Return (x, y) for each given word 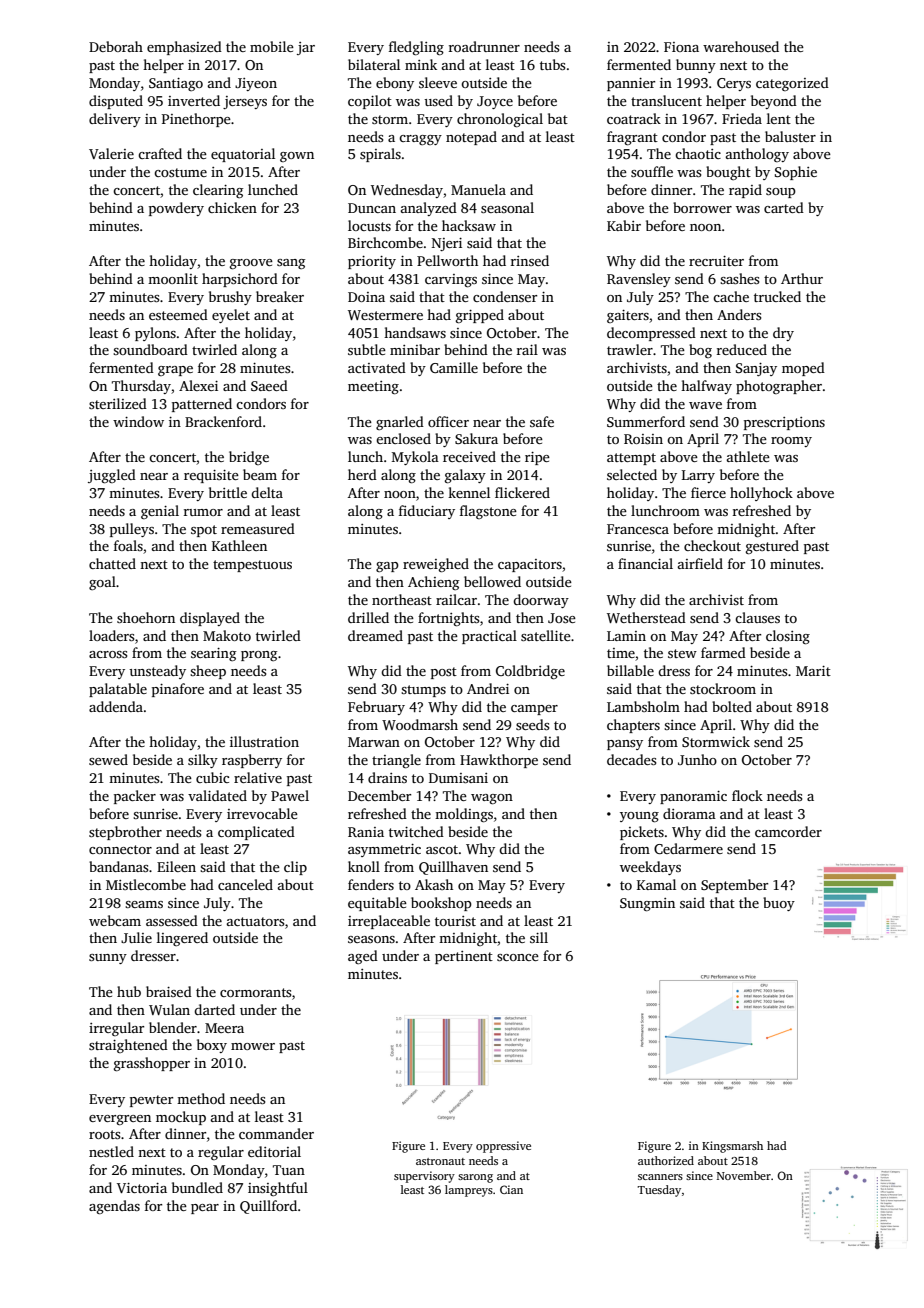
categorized (792, 84)
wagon (492, 799)
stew (682, 653)
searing (213, 654)
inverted (194, 100)
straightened (128, 1046)
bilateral (374, 64)
